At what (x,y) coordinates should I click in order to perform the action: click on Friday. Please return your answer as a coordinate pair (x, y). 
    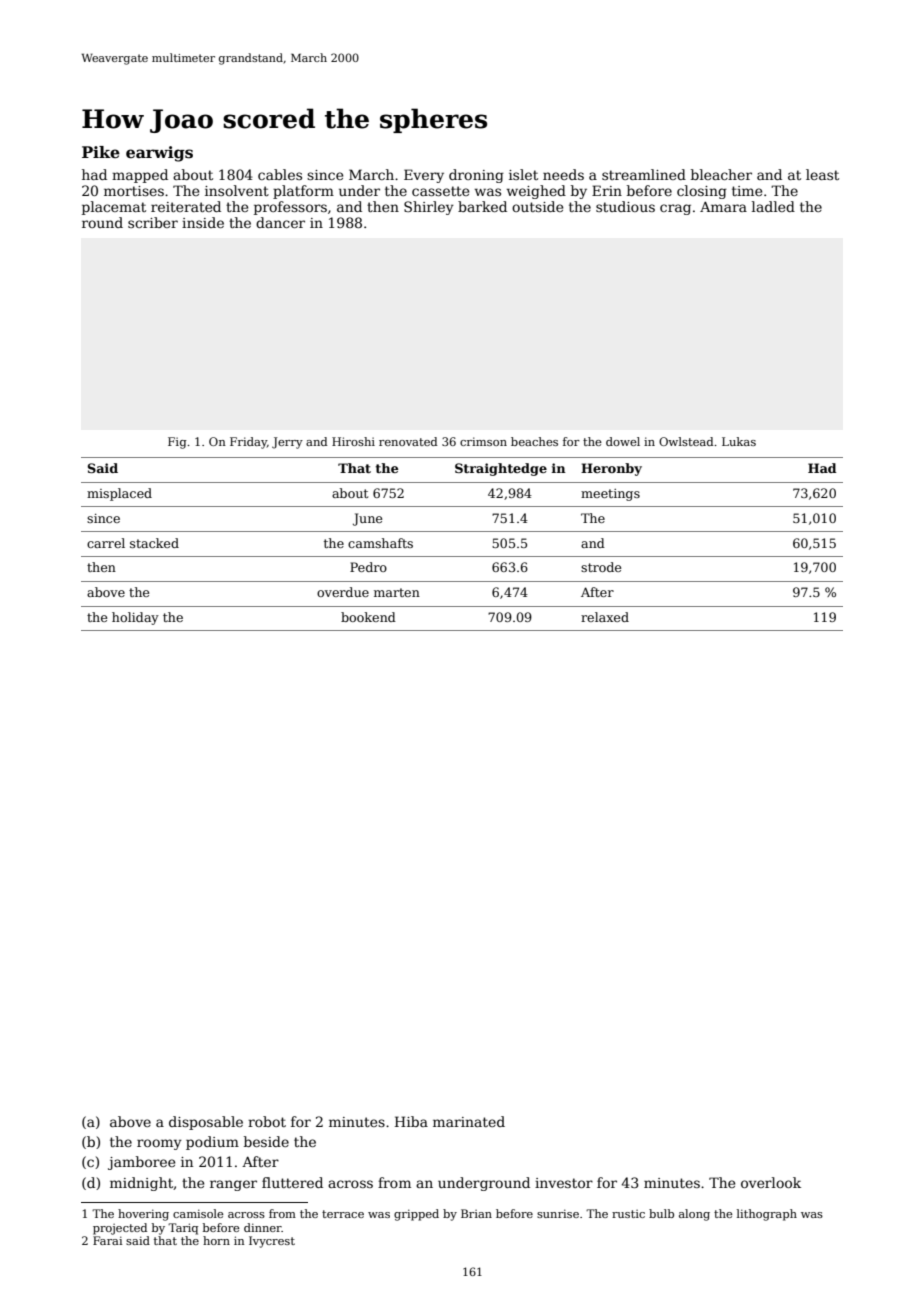
    Looking at the image, I should click on (248, 443).
